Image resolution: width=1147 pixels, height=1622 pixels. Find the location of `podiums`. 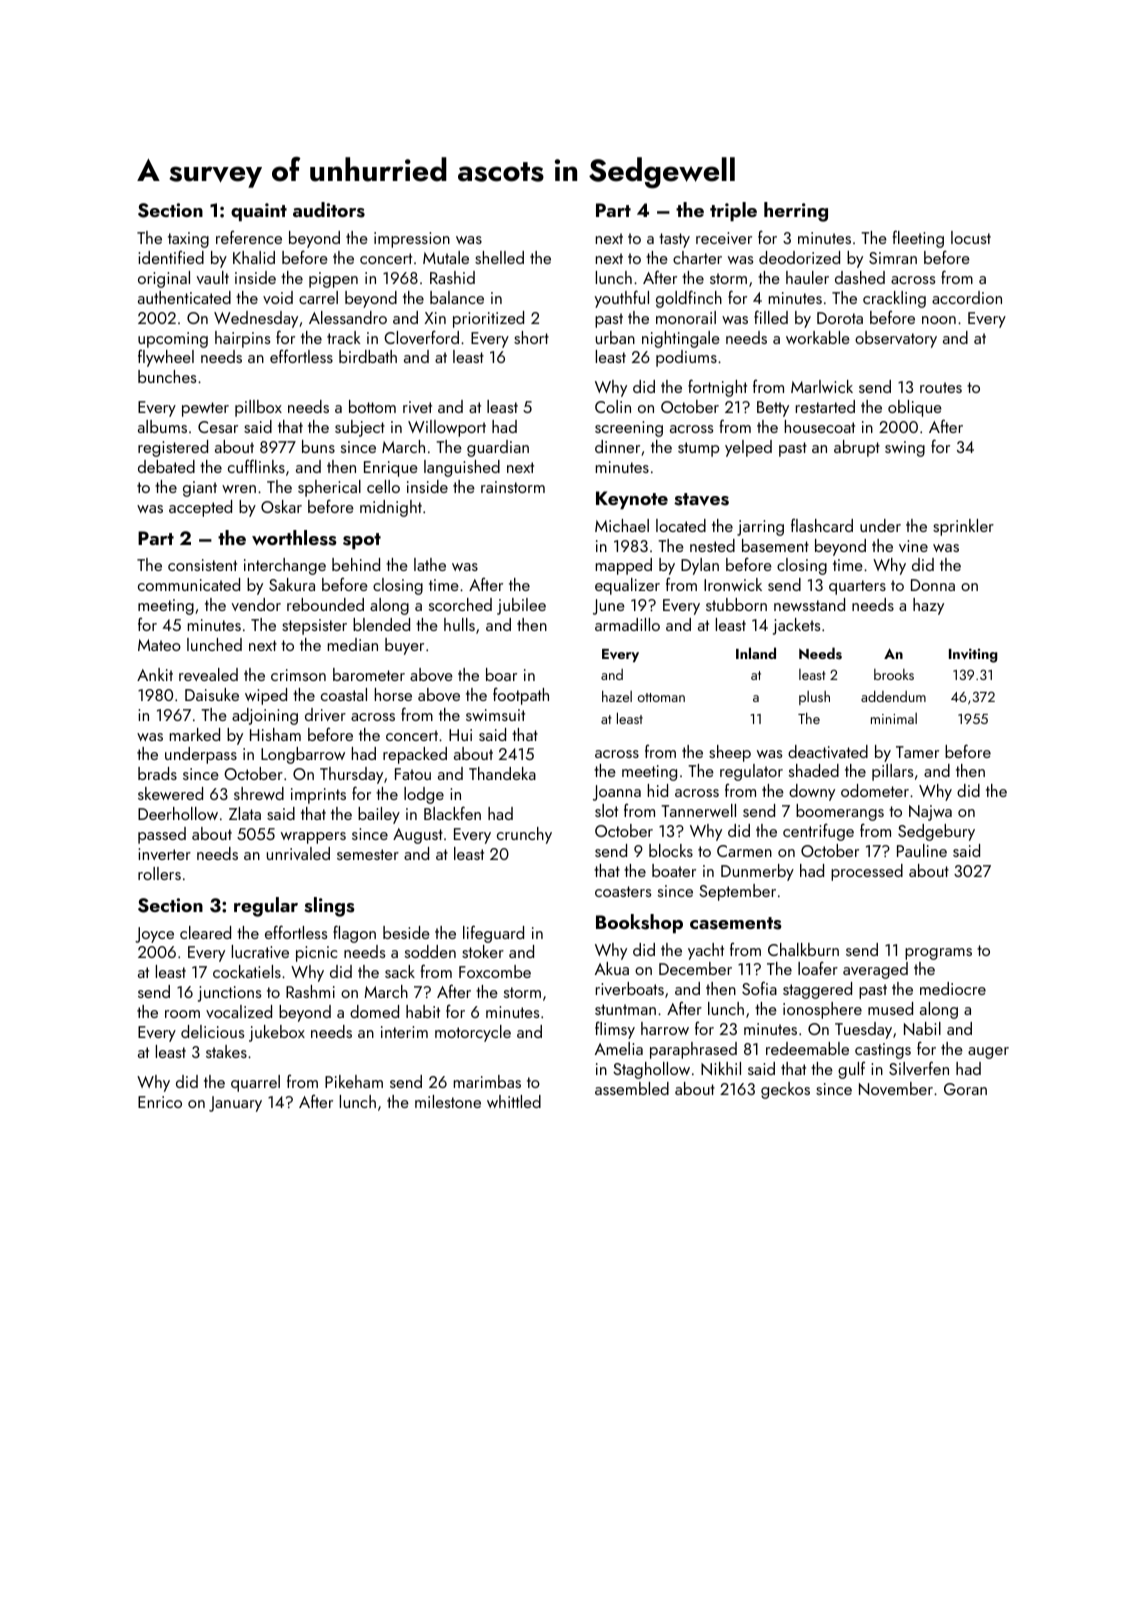

podiums is located at coordinates (686, 358).
